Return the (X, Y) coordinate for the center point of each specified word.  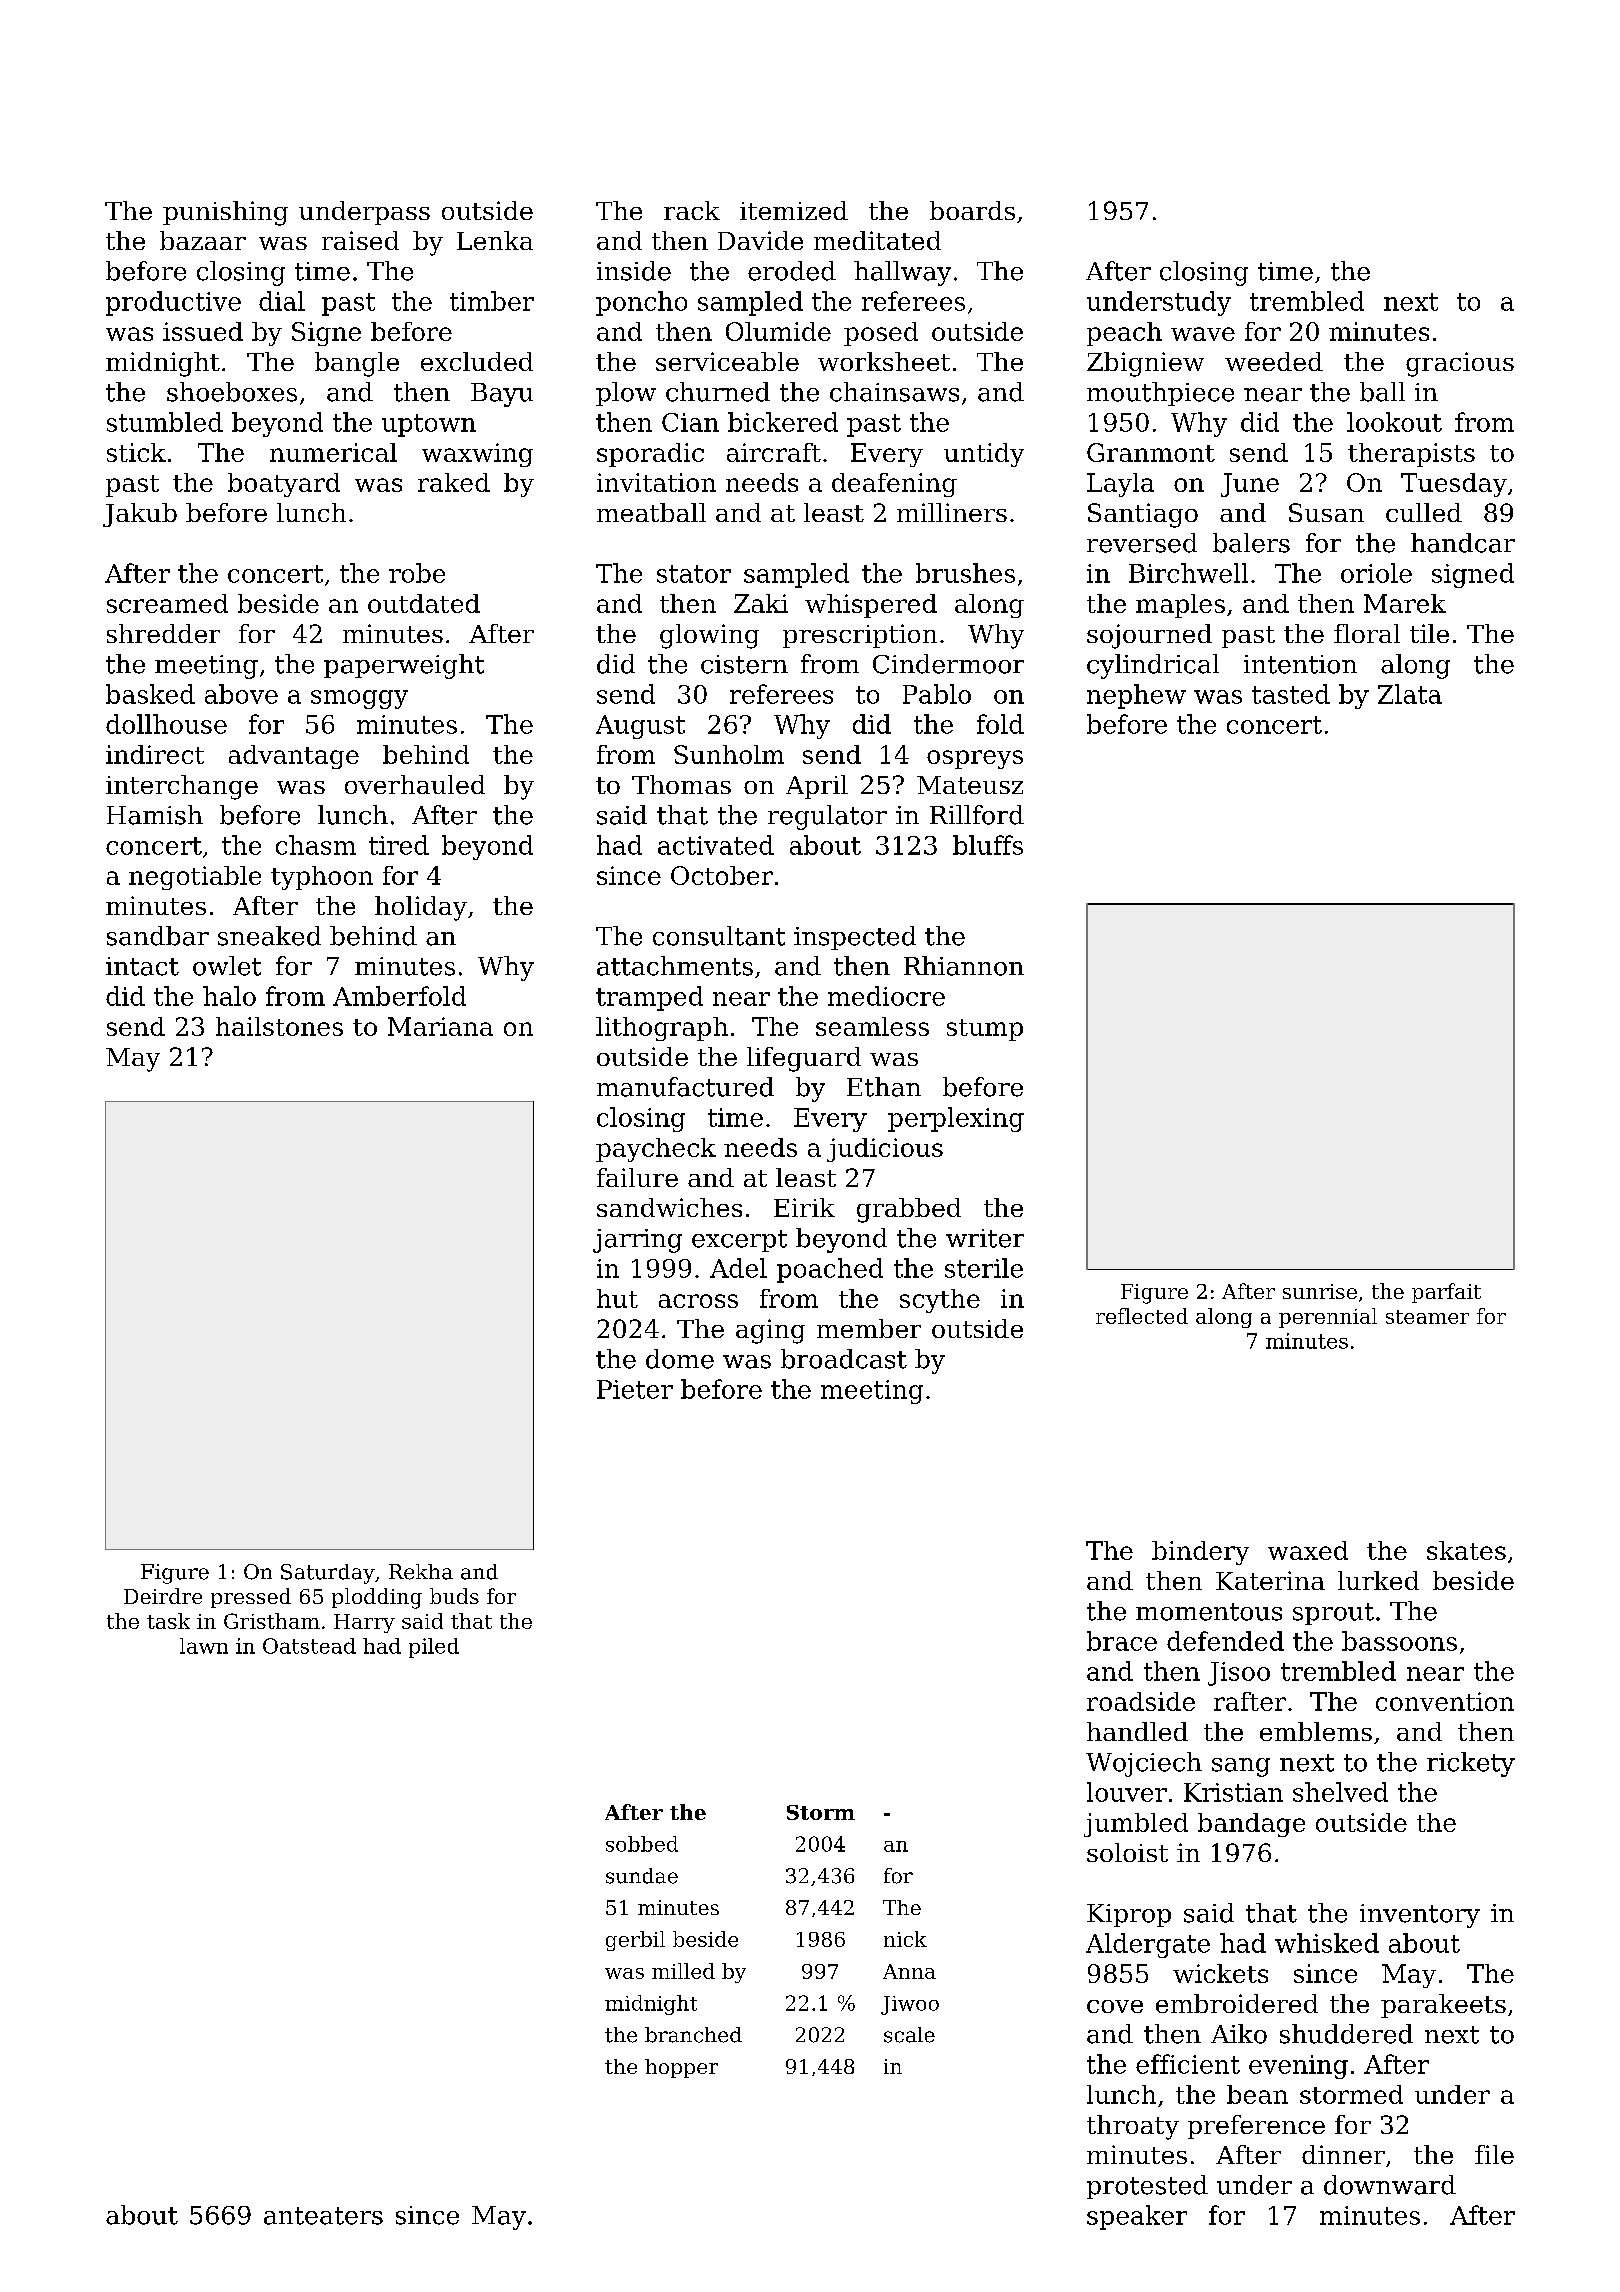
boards (972, 210)
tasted (1291, 694)
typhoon (322, 878)
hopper (681, 2068)
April (817, 787)
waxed (1308, 1550)
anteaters (323, 2216)
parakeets (1443, 2006)
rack (692, 210)
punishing (225, 213)
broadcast (844, 1359)
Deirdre (163, 1596)
